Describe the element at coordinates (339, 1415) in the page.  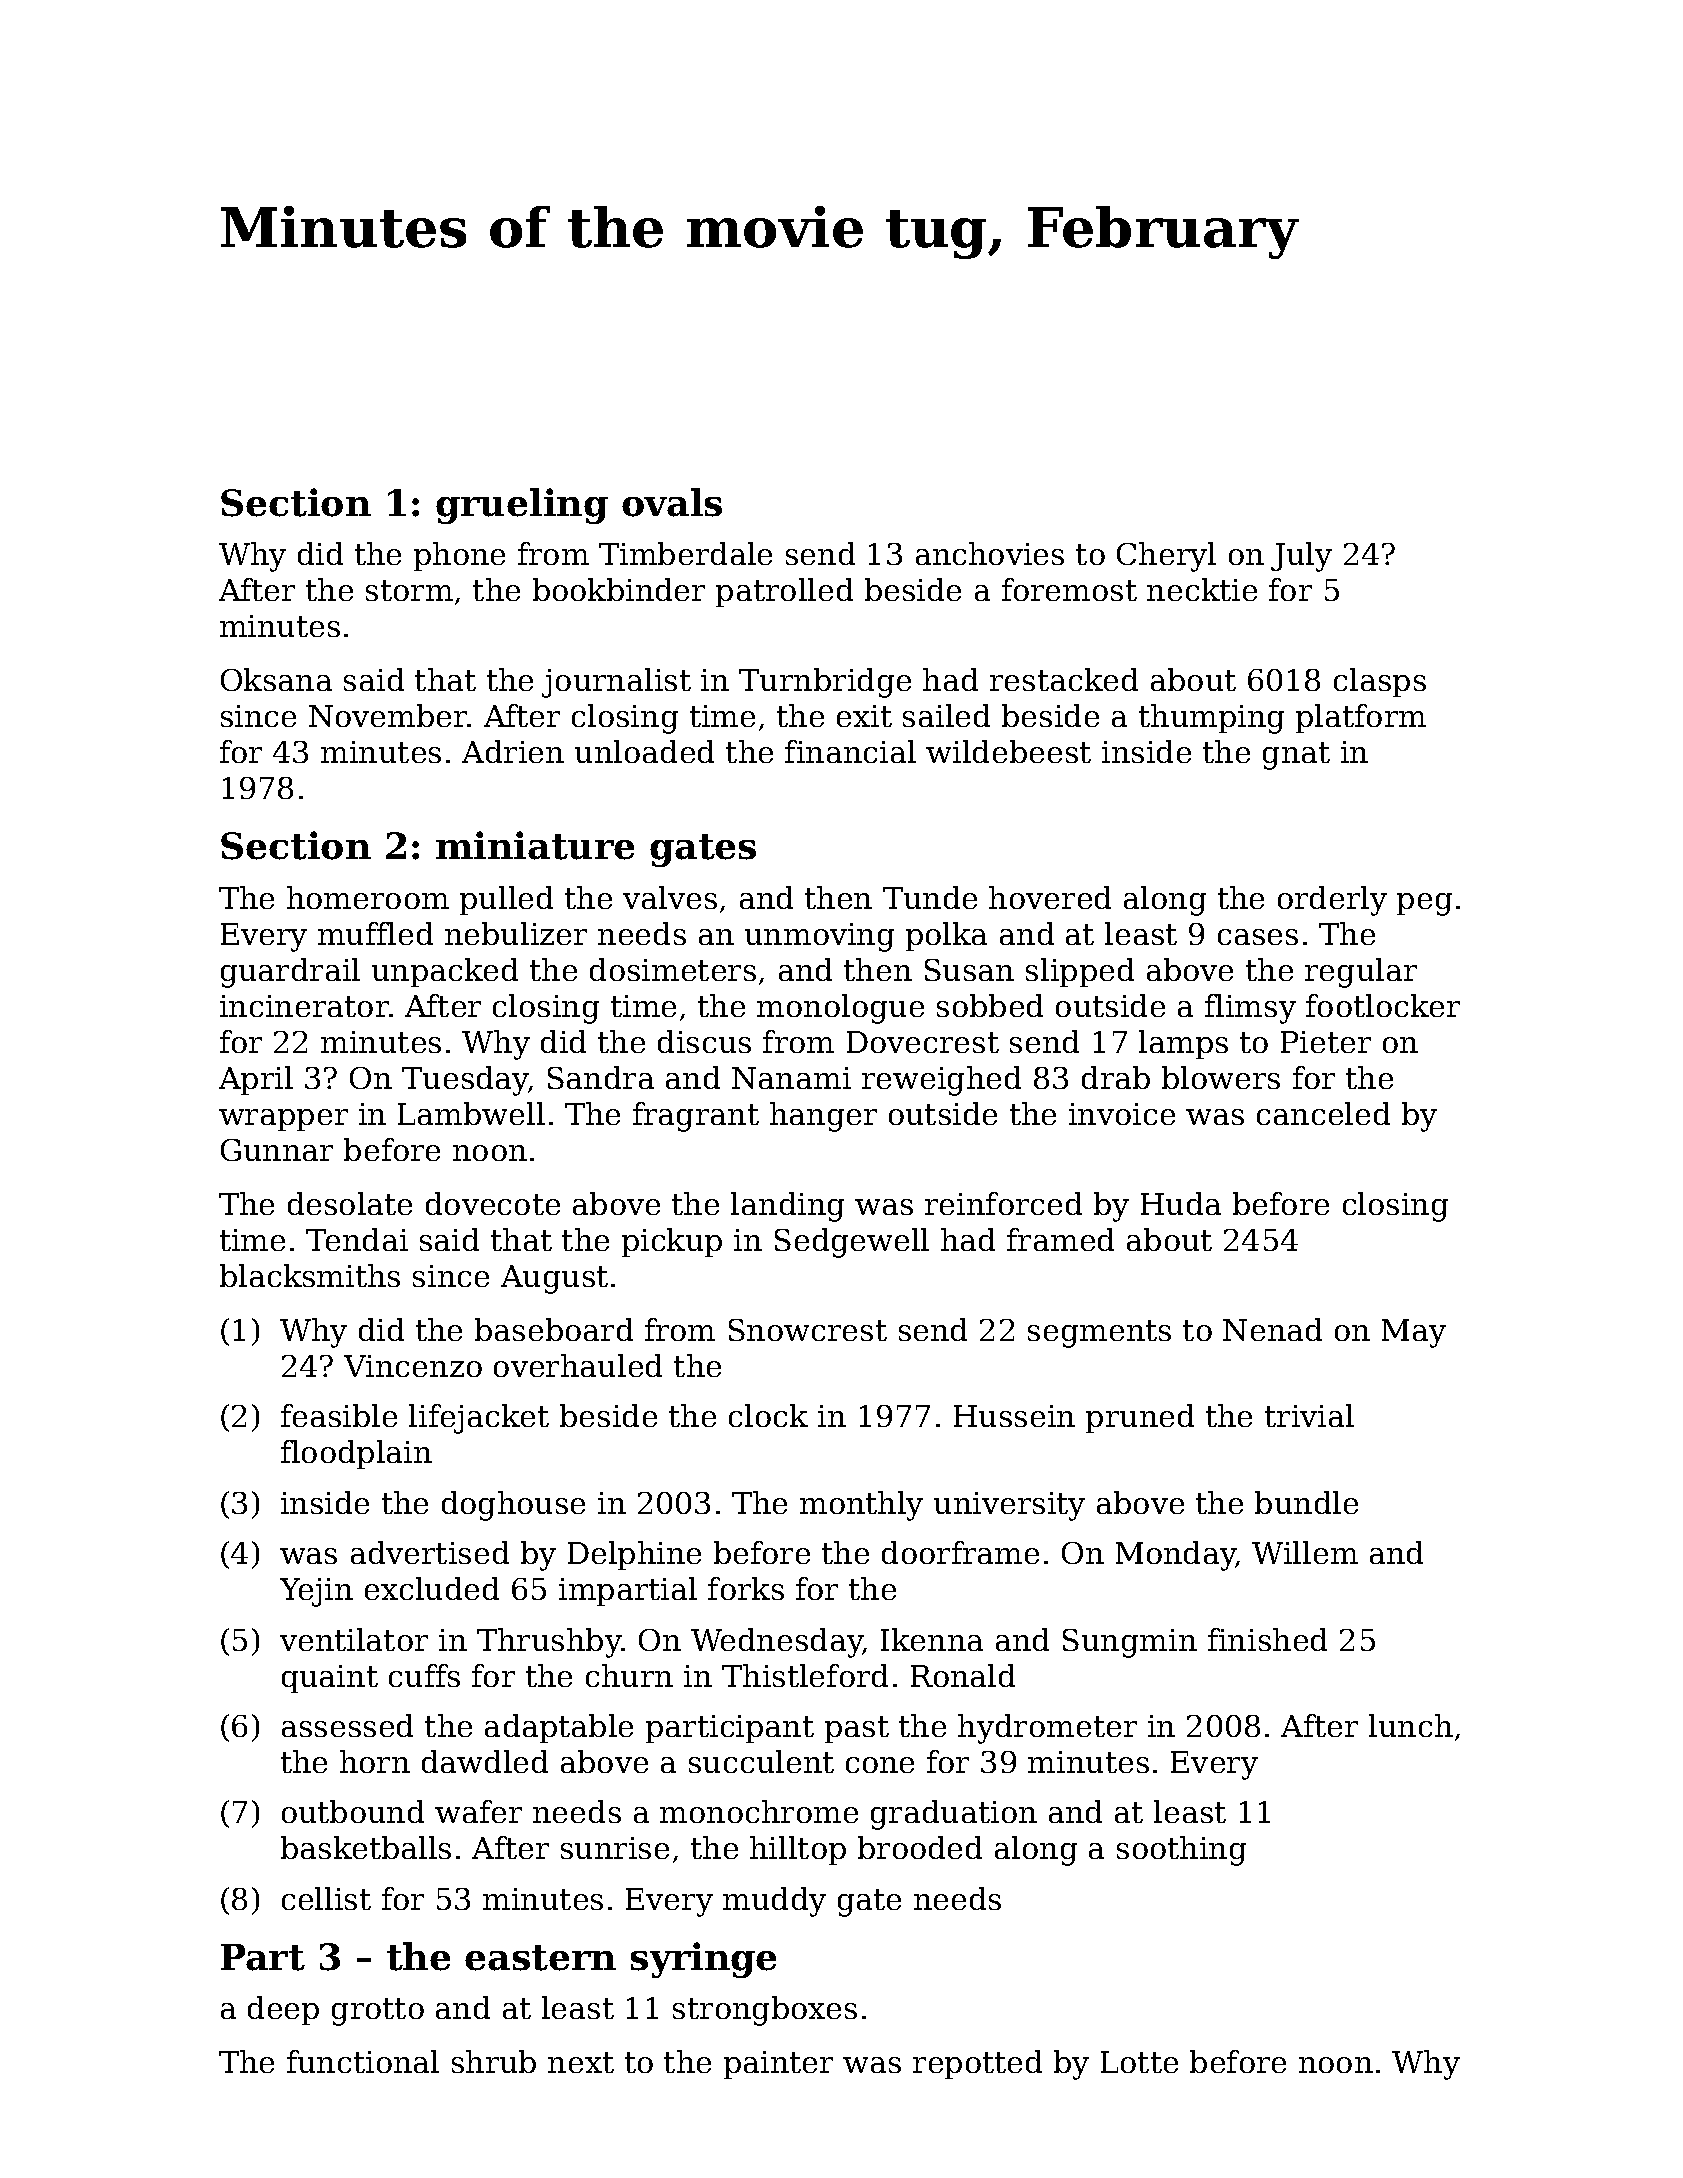
I see `feasible` at that location.
